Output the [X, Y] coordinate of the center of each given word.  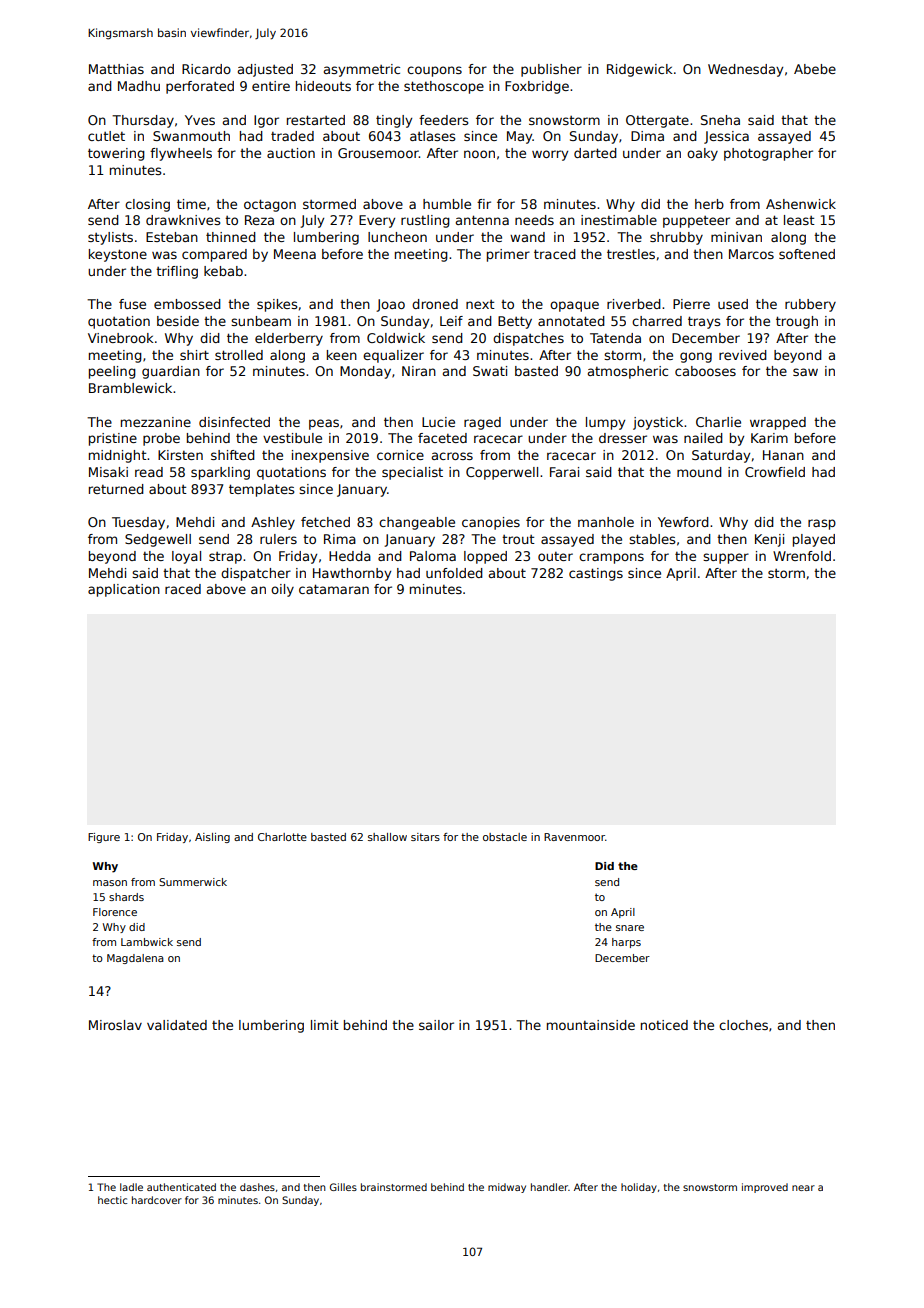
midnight [118, 456]
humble [447, 204]
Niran [419, 371]
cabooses [705, 371]
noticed [664, 1025]
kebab [223, 271]
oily [282, 590]
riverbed [634, 304]
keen [342, 355]
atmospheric [628, 372]
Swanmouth [191, 136]
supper [726, 558]
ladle [131, 1187]
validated [177, 1025]
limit [325, 1025]
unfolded [454, 573]
